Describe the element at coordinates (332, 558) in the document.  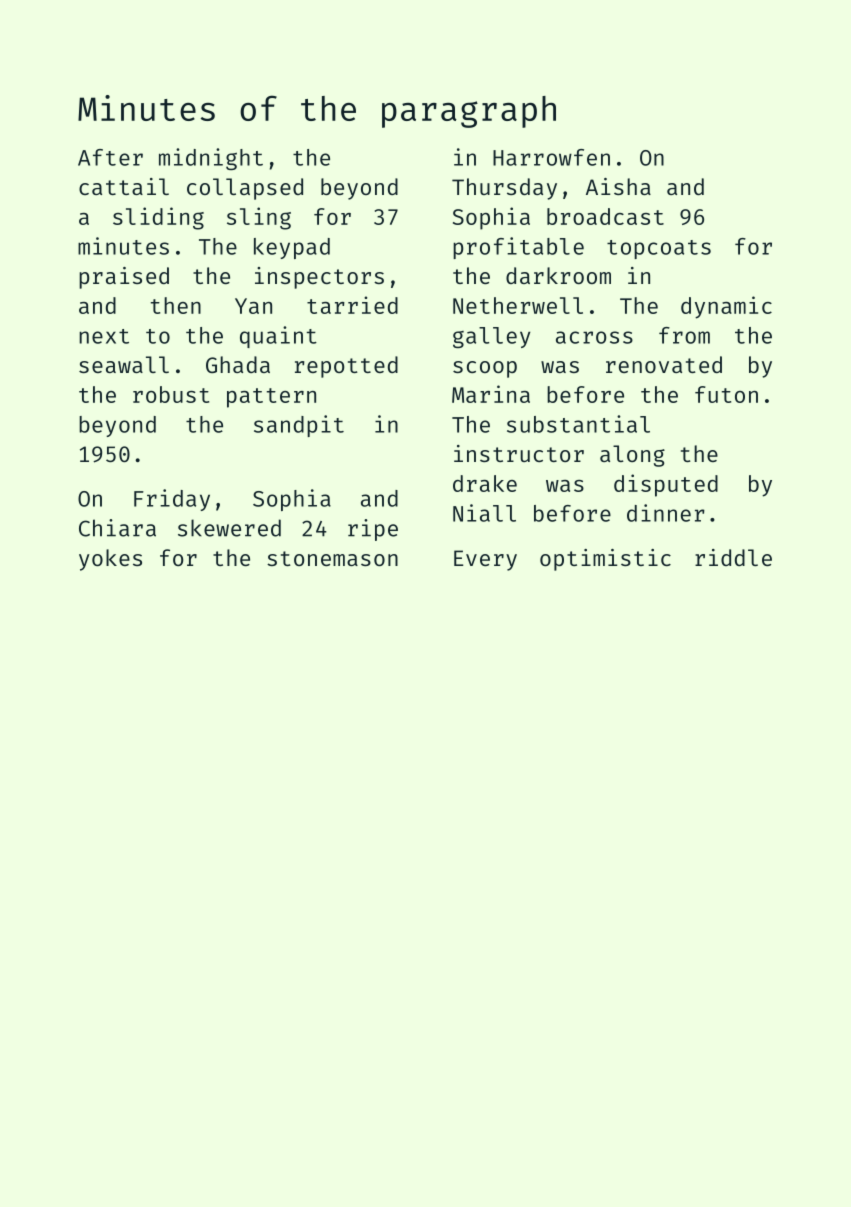
I see `stonemason` at that location.
